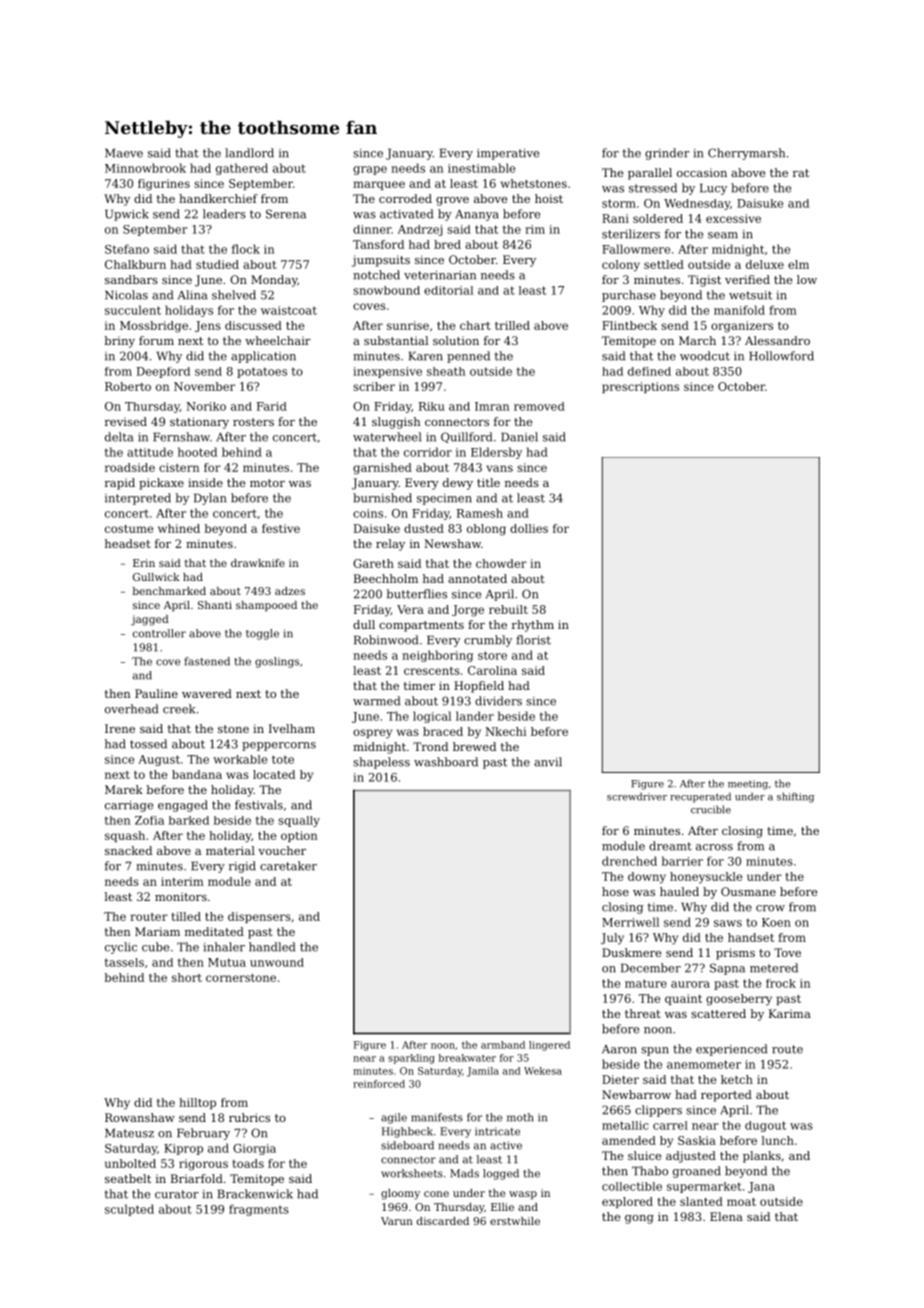 The width and height of the screenshot is (924, 1308). Describe the element at coordinates (798, 264) in the screenshot. I see `elm` at that location.
